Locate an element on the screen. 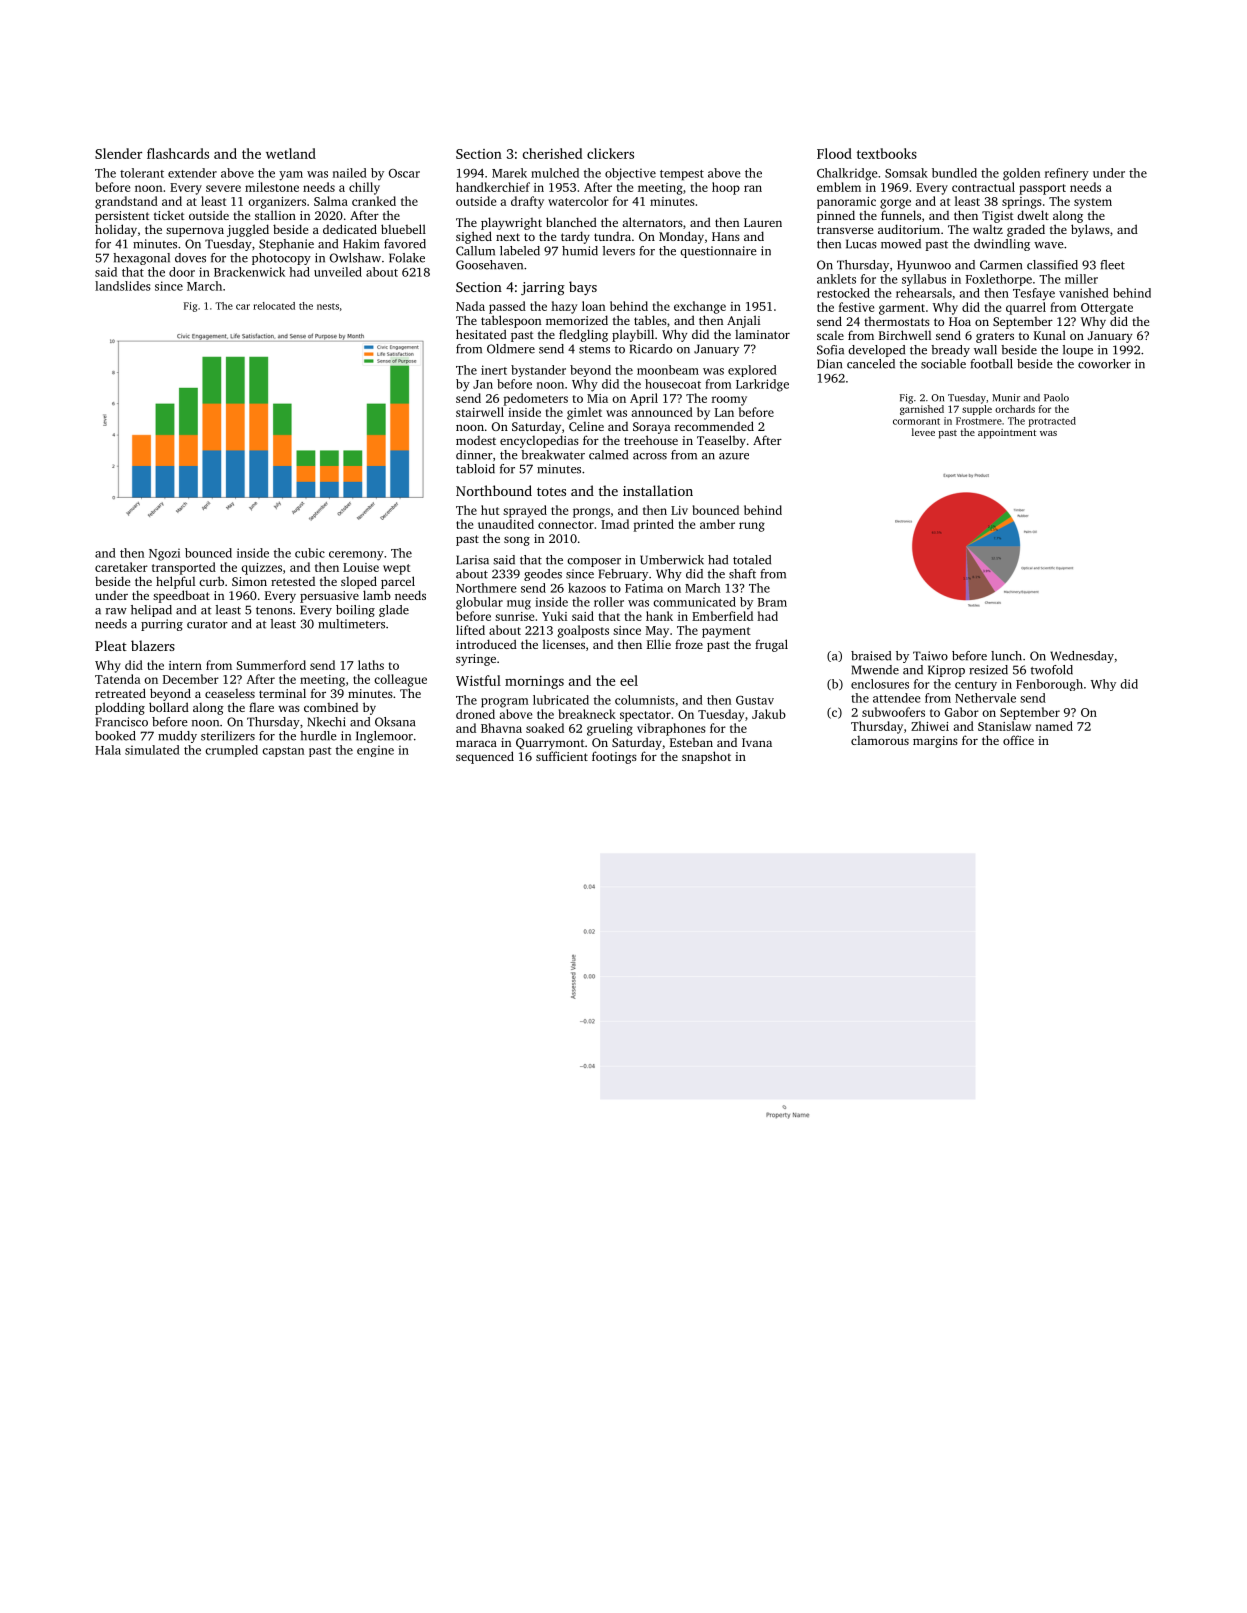 This screenshot has width=1247, height=1613. Bram is located at coordinates (772, 602).
